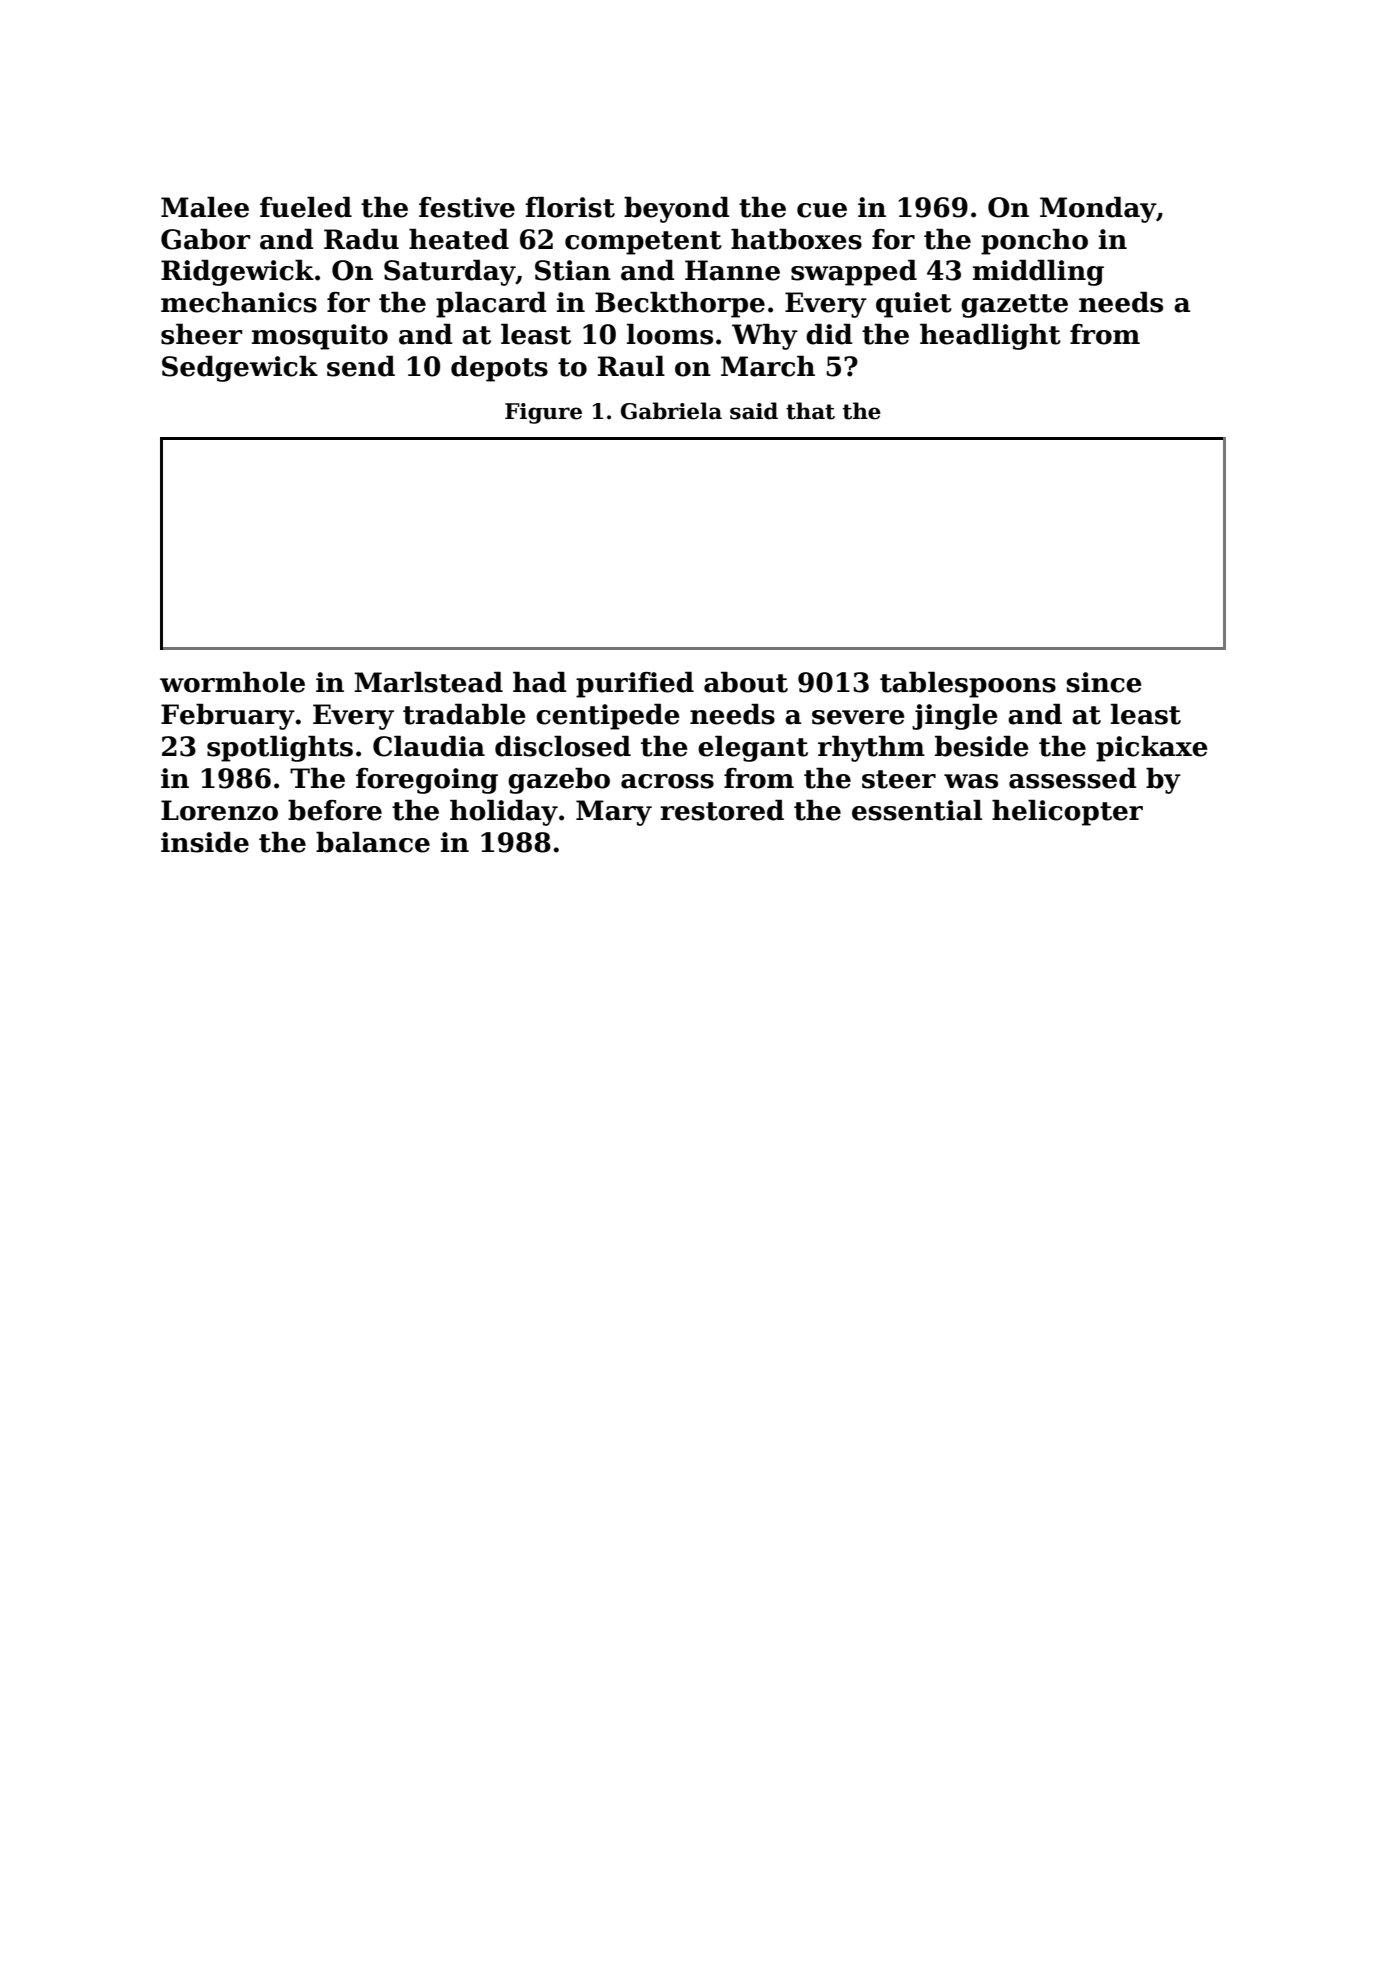 Image resolution: width=1386 pixels, height=1969 pixels. What do you see at coordinates (822, 210) in the screenshot?
I see `cue` at bounding box center [822, 210].
